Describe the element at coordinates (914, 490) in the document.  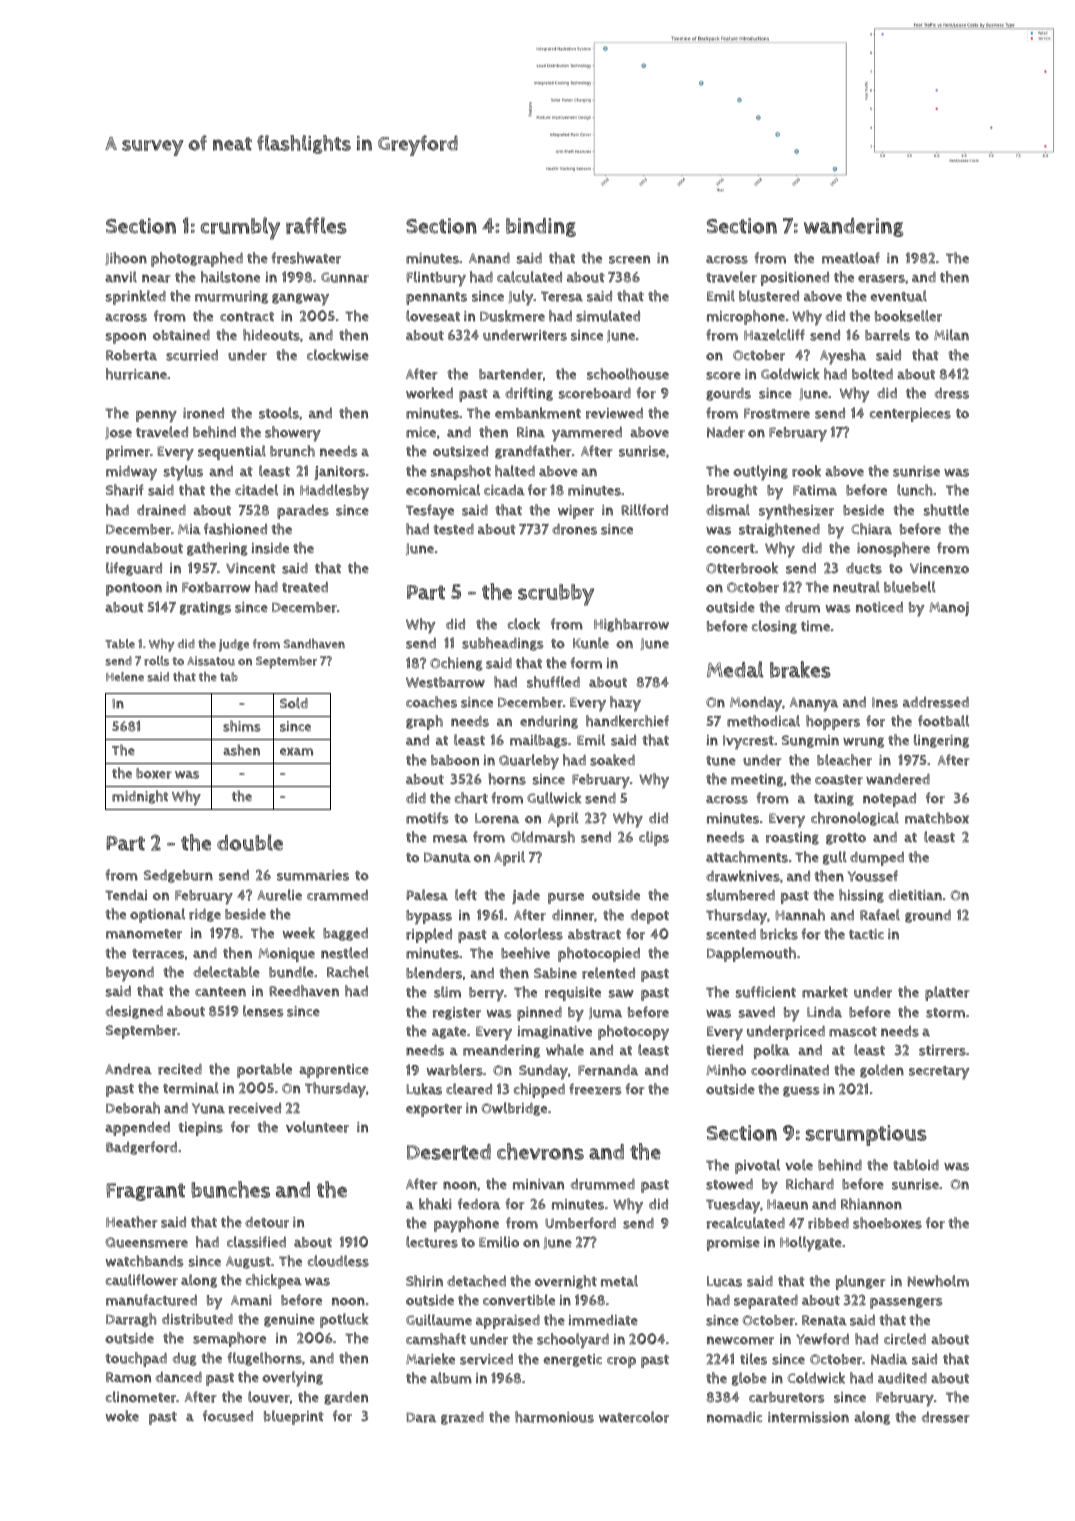
I see `lunch` at that location.
